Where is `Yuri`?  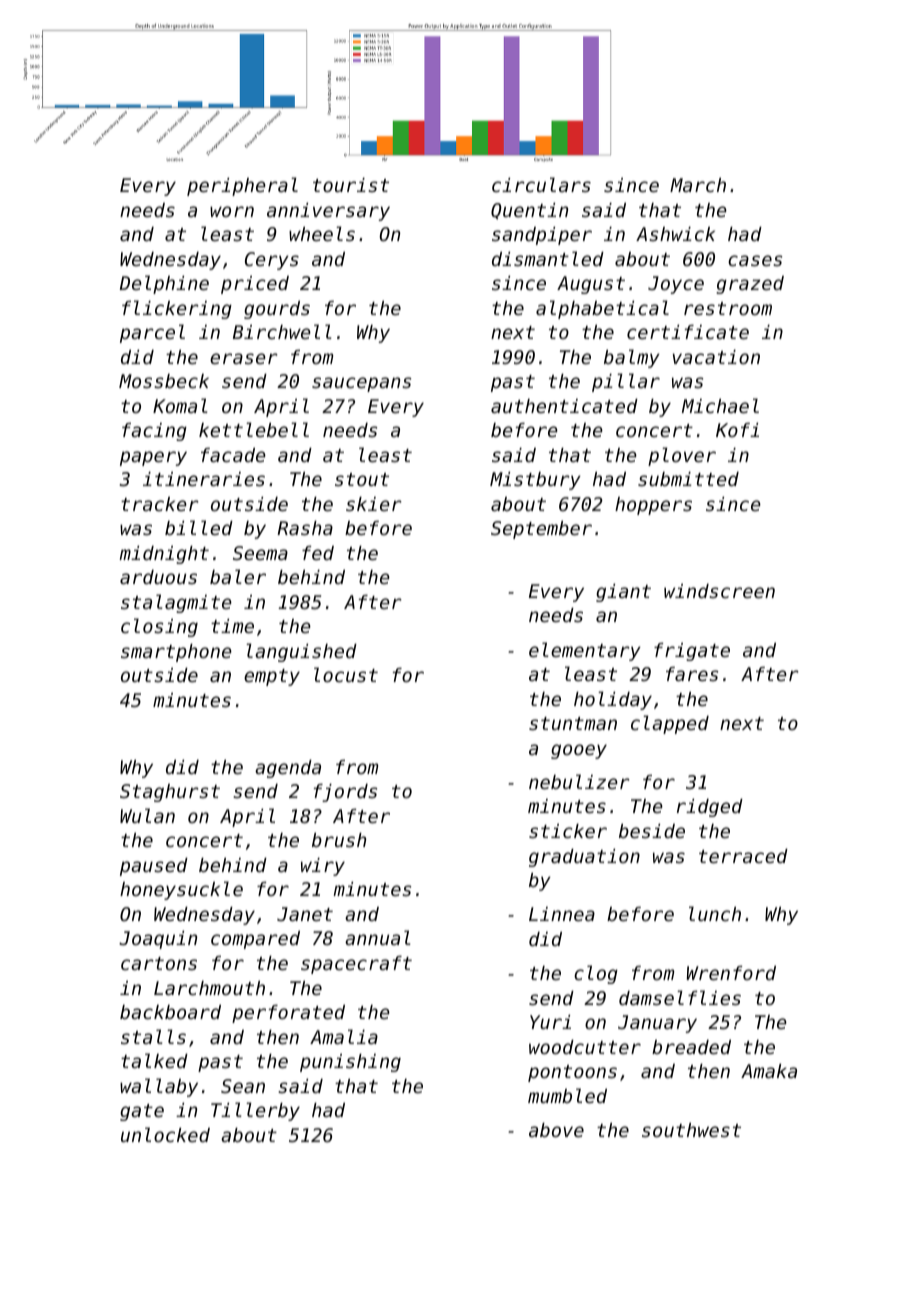
Yuri is located at coordinates (550, 1022).
